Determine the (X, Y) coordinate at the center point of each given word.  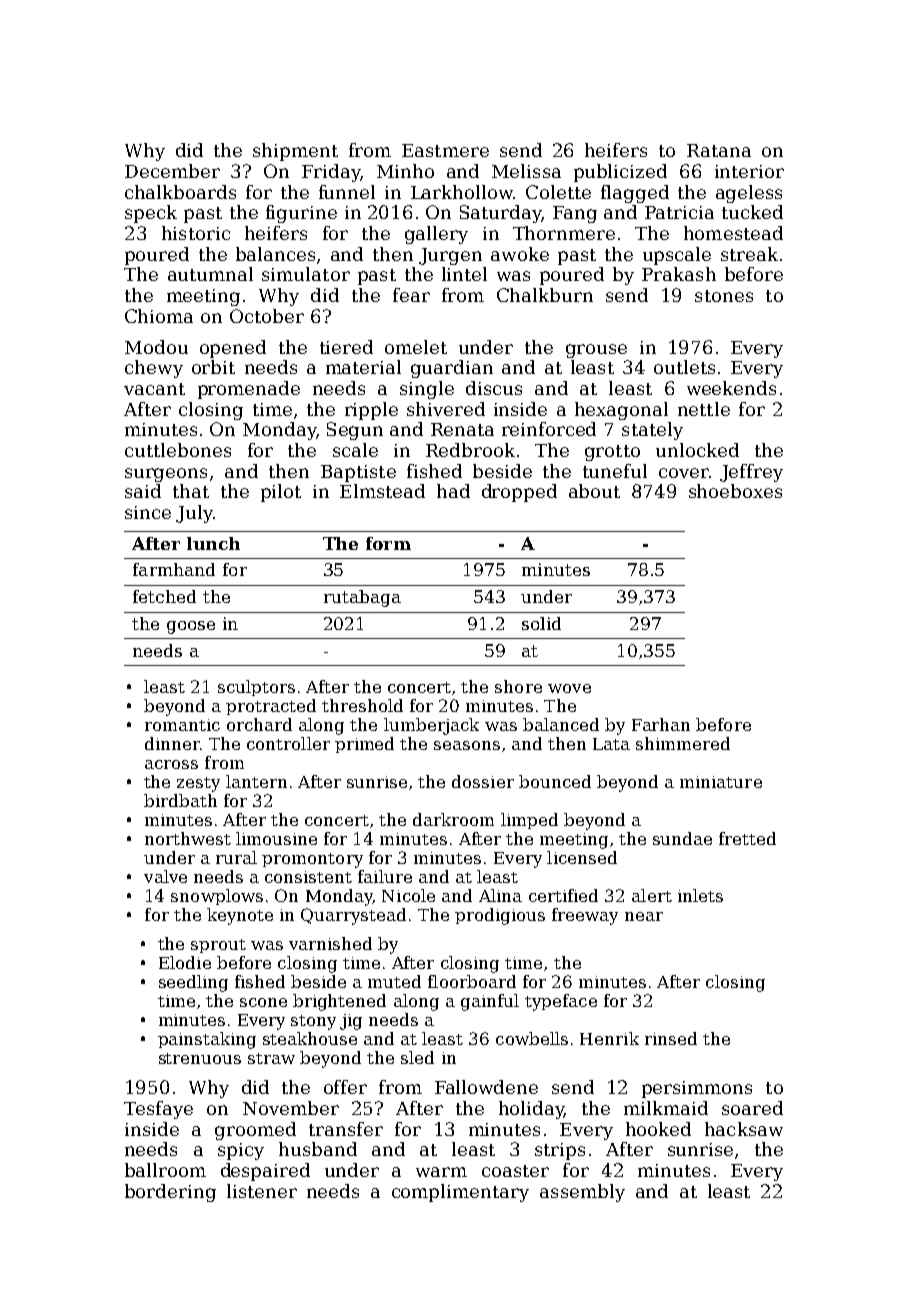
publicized (620, 173)
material (363, 367)
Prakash (679, 274)
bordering (170, 1193)
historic (196, 233)
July (194, 514)
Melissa (526, 171)
